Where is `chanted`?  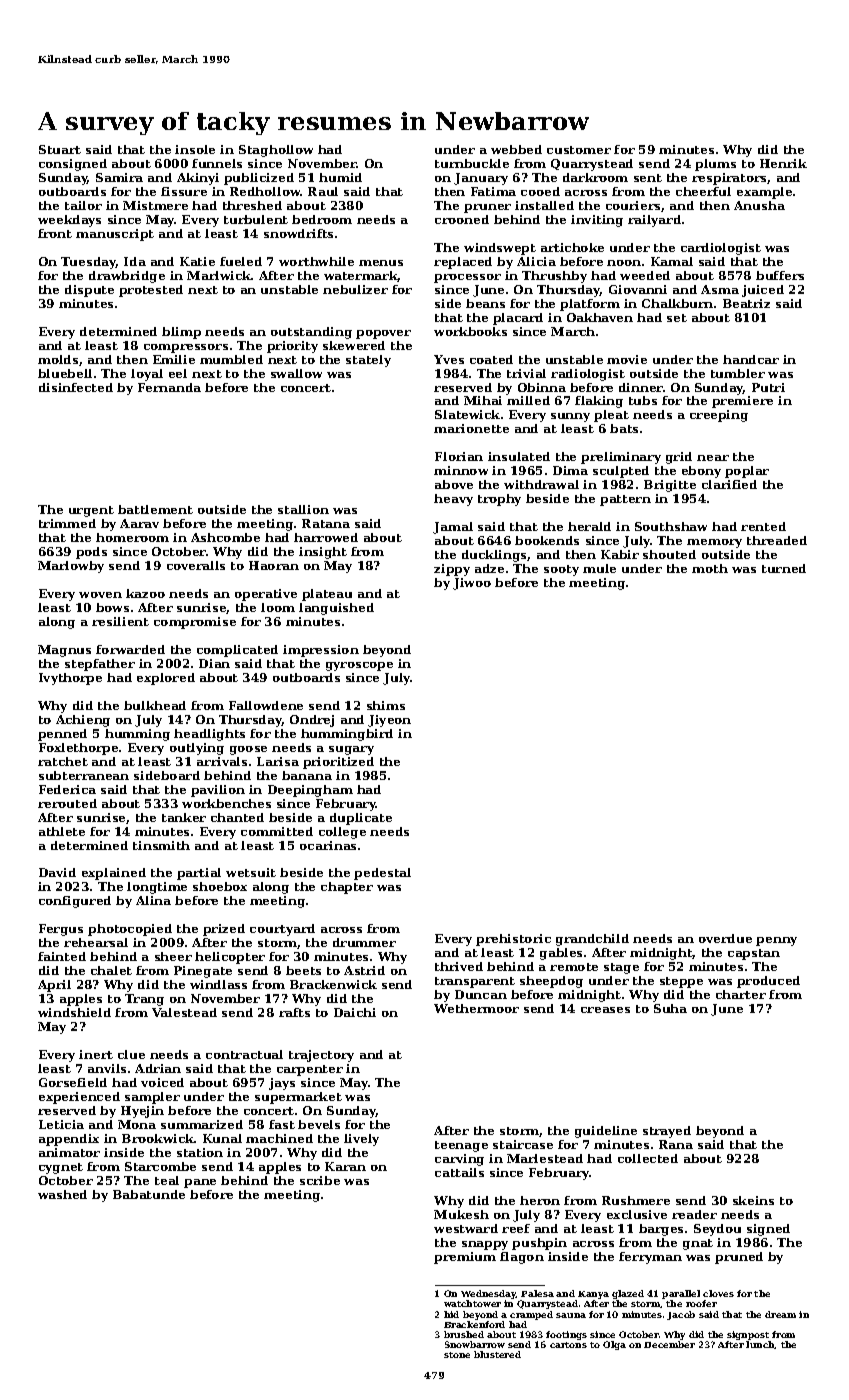 chanted is located at coordinates (237, 817).
